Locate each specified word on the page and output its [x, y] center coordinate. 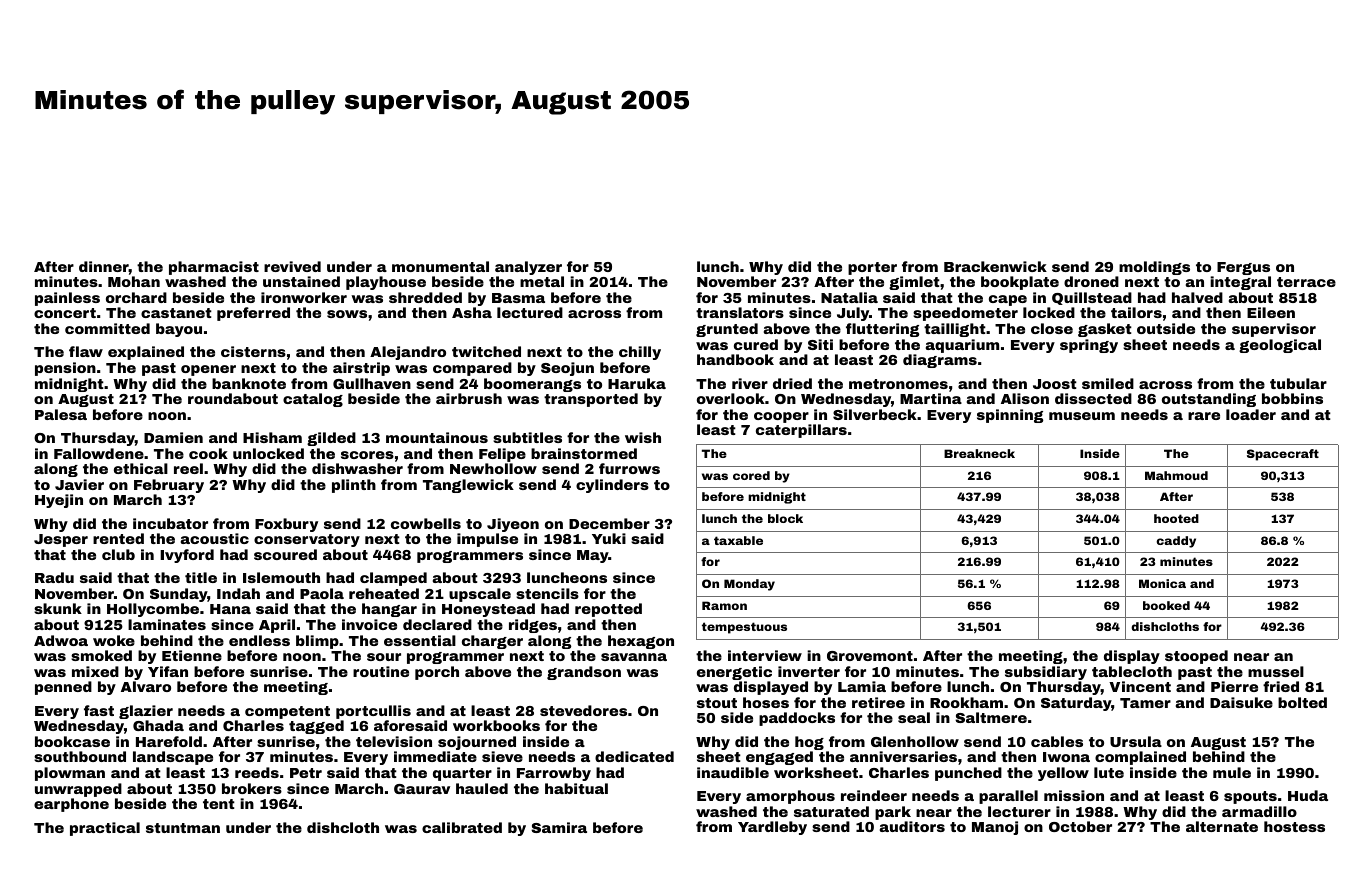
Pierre [1234, 686]
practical [105, 829]
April [277, 626]
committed [107, 328]
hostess [1294, 826]
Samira [559, 827]
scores [367, 455]
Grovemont [870, 656]
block [785, 518]
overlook [731, 398]
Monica [1162, 583]
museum [1082, 416]
